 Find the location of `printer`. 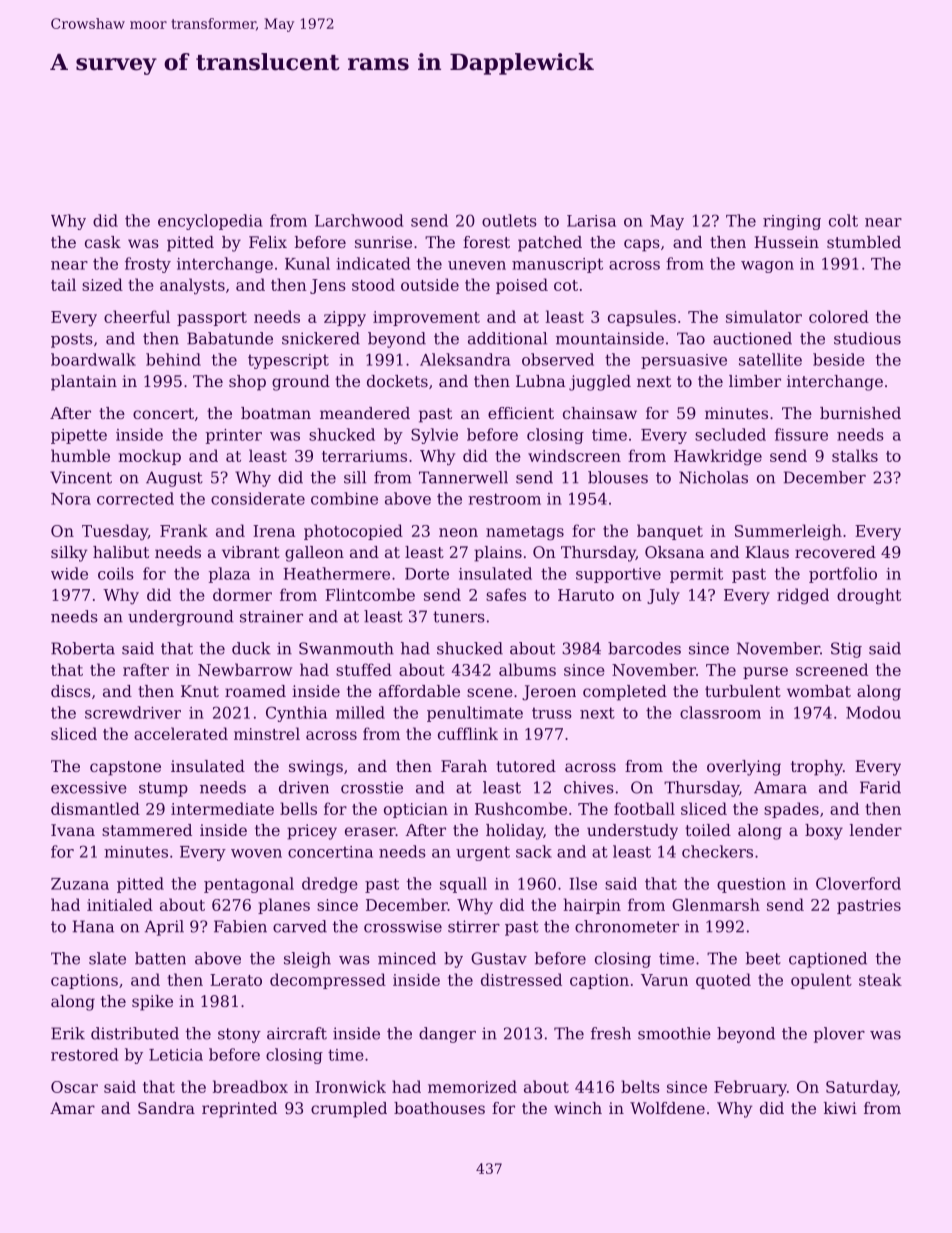

printer is located at coordinates (234, 436).
